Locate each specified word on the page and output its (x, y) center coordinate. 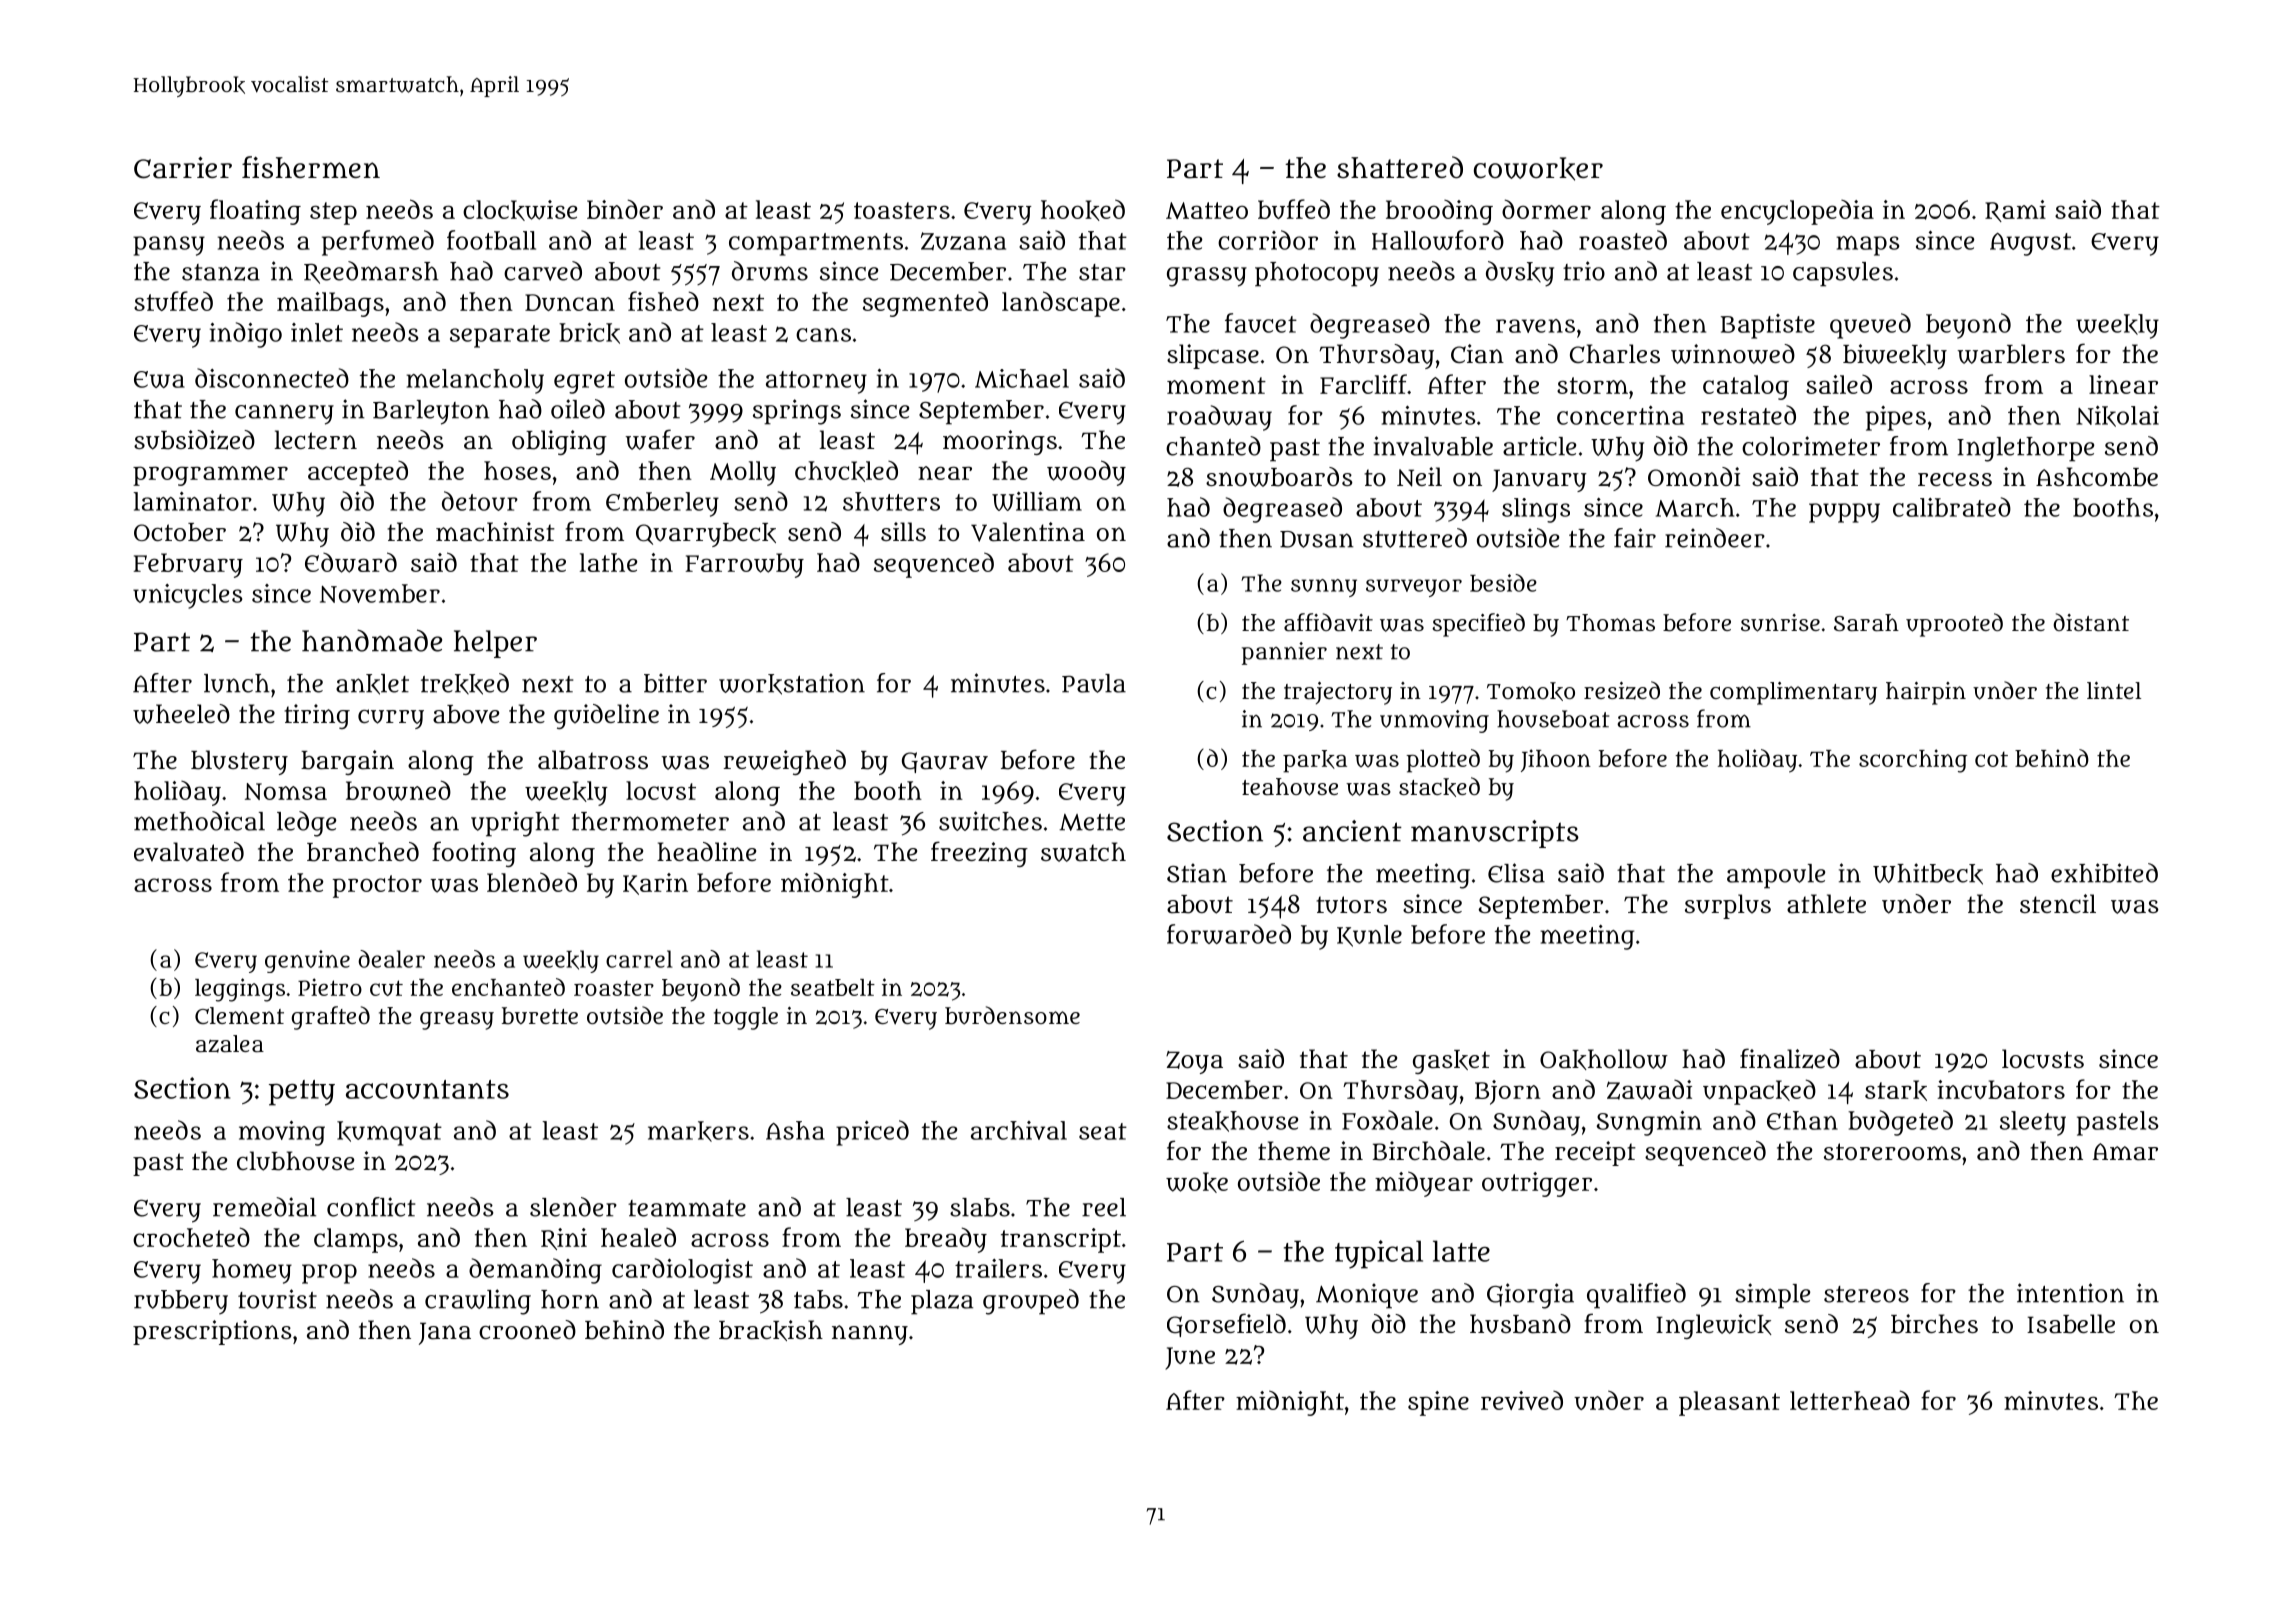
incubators (2001, 1089)
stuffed (173, 301)
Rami (2015, 211)
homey (252, 1271)
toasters (902, 210)
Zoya (1194, 1062)
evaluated (189, 852)
